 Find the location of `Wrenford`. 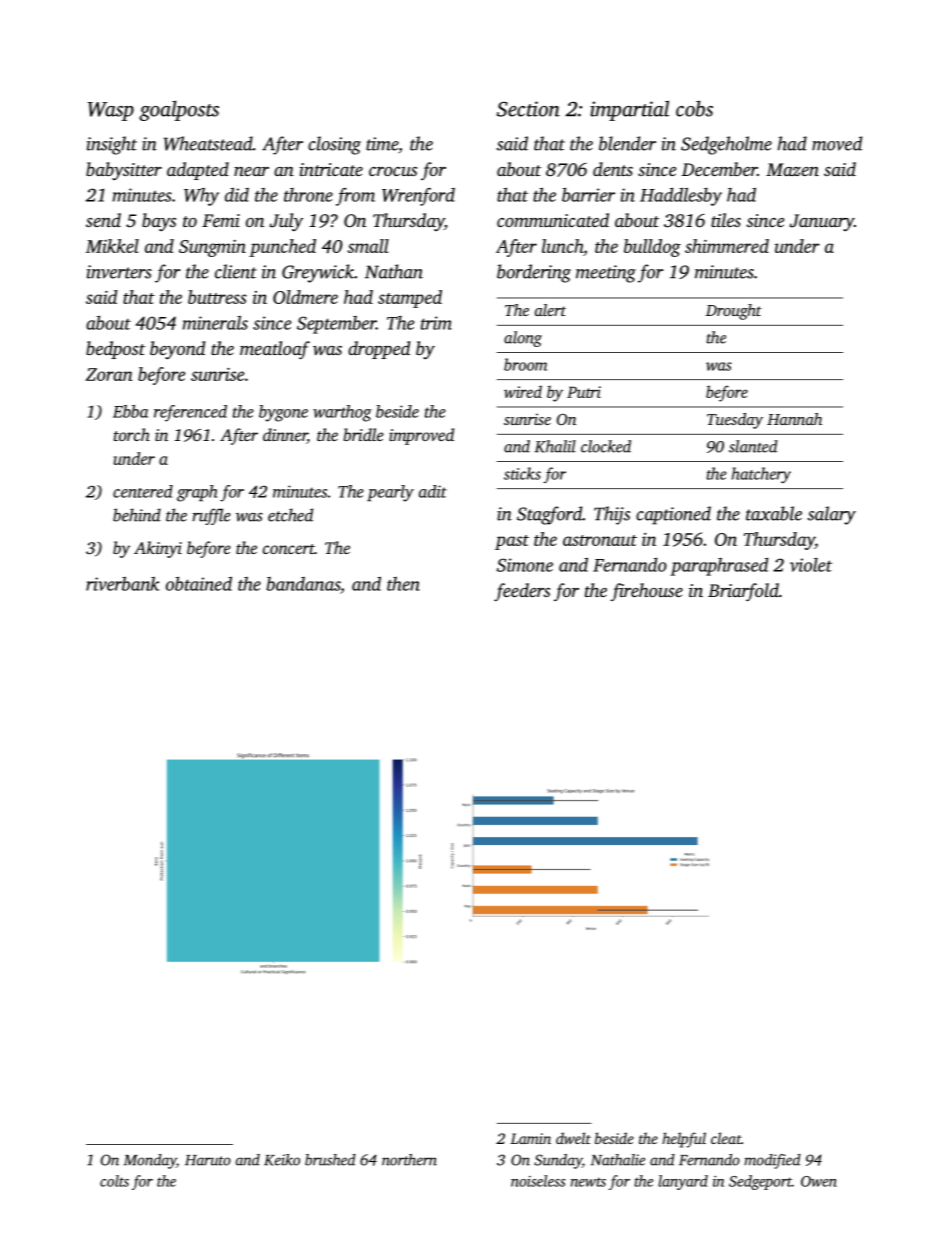

Wrenford is located at coordinates (418, 197).
